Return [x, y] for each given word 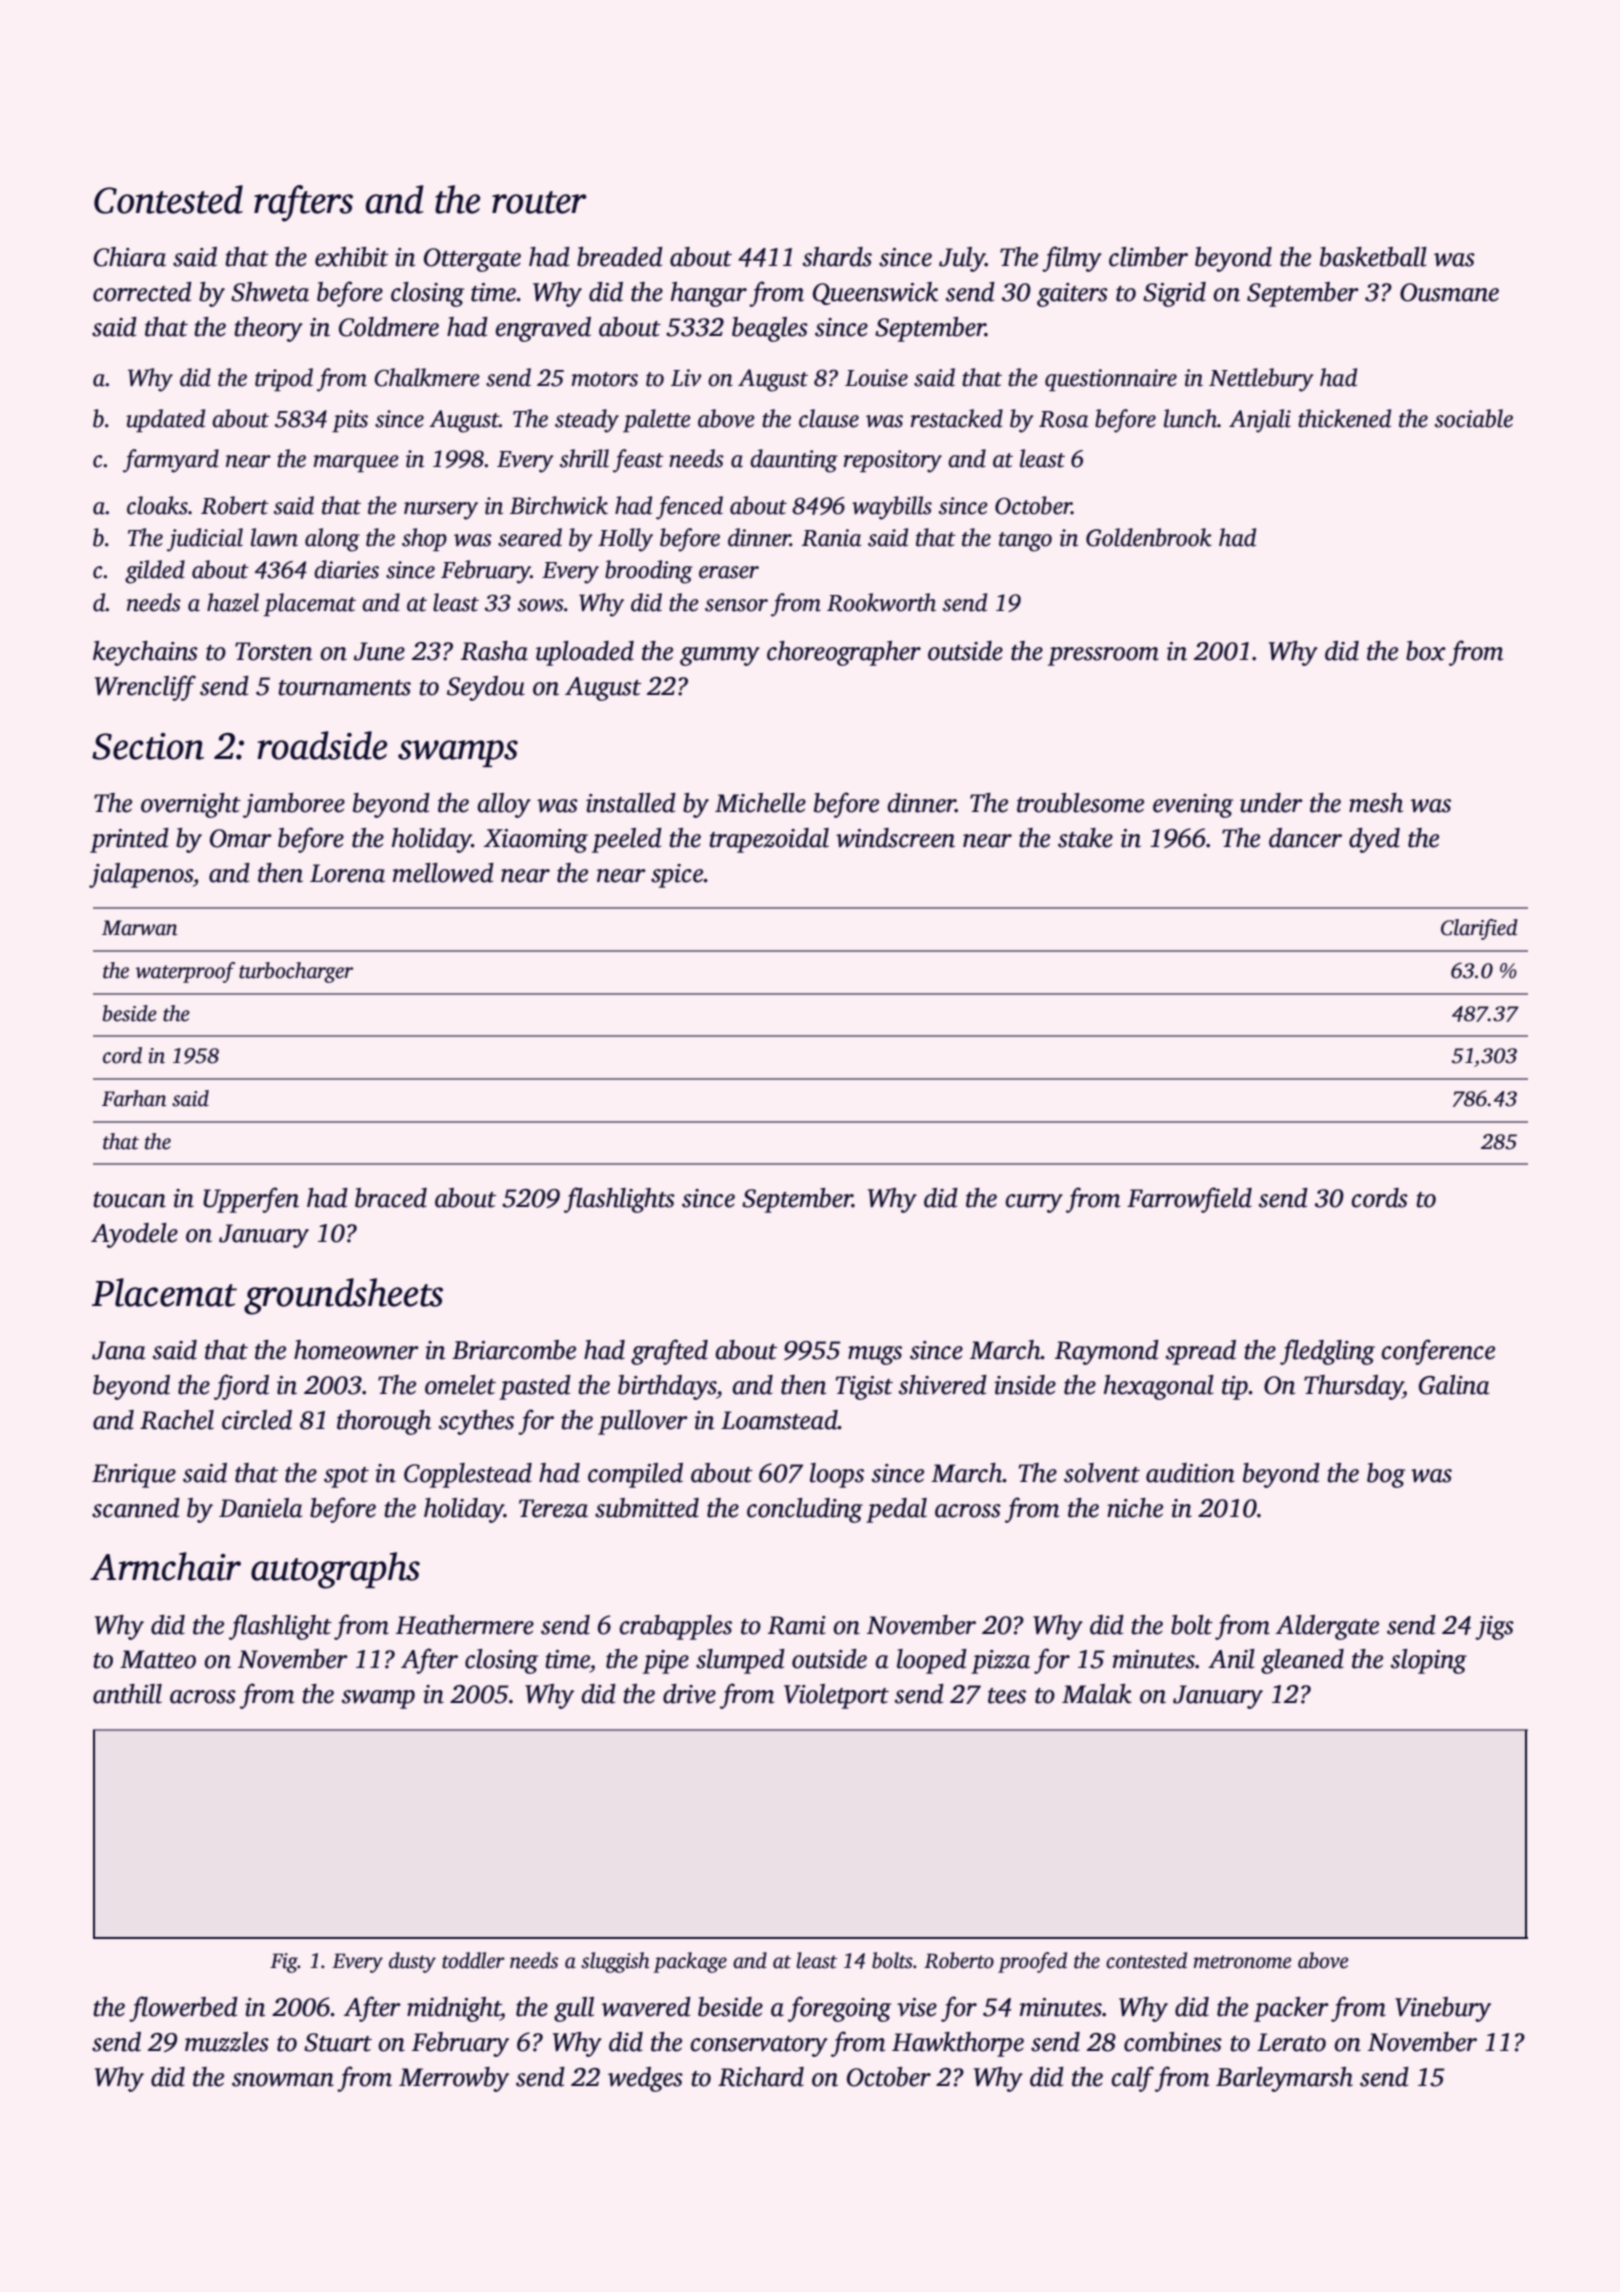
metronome [1242, 1962]
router [539, 202]
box [1426, 651]
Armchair [165, 1566]
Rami [797, 1625]
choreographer [844, 653]
